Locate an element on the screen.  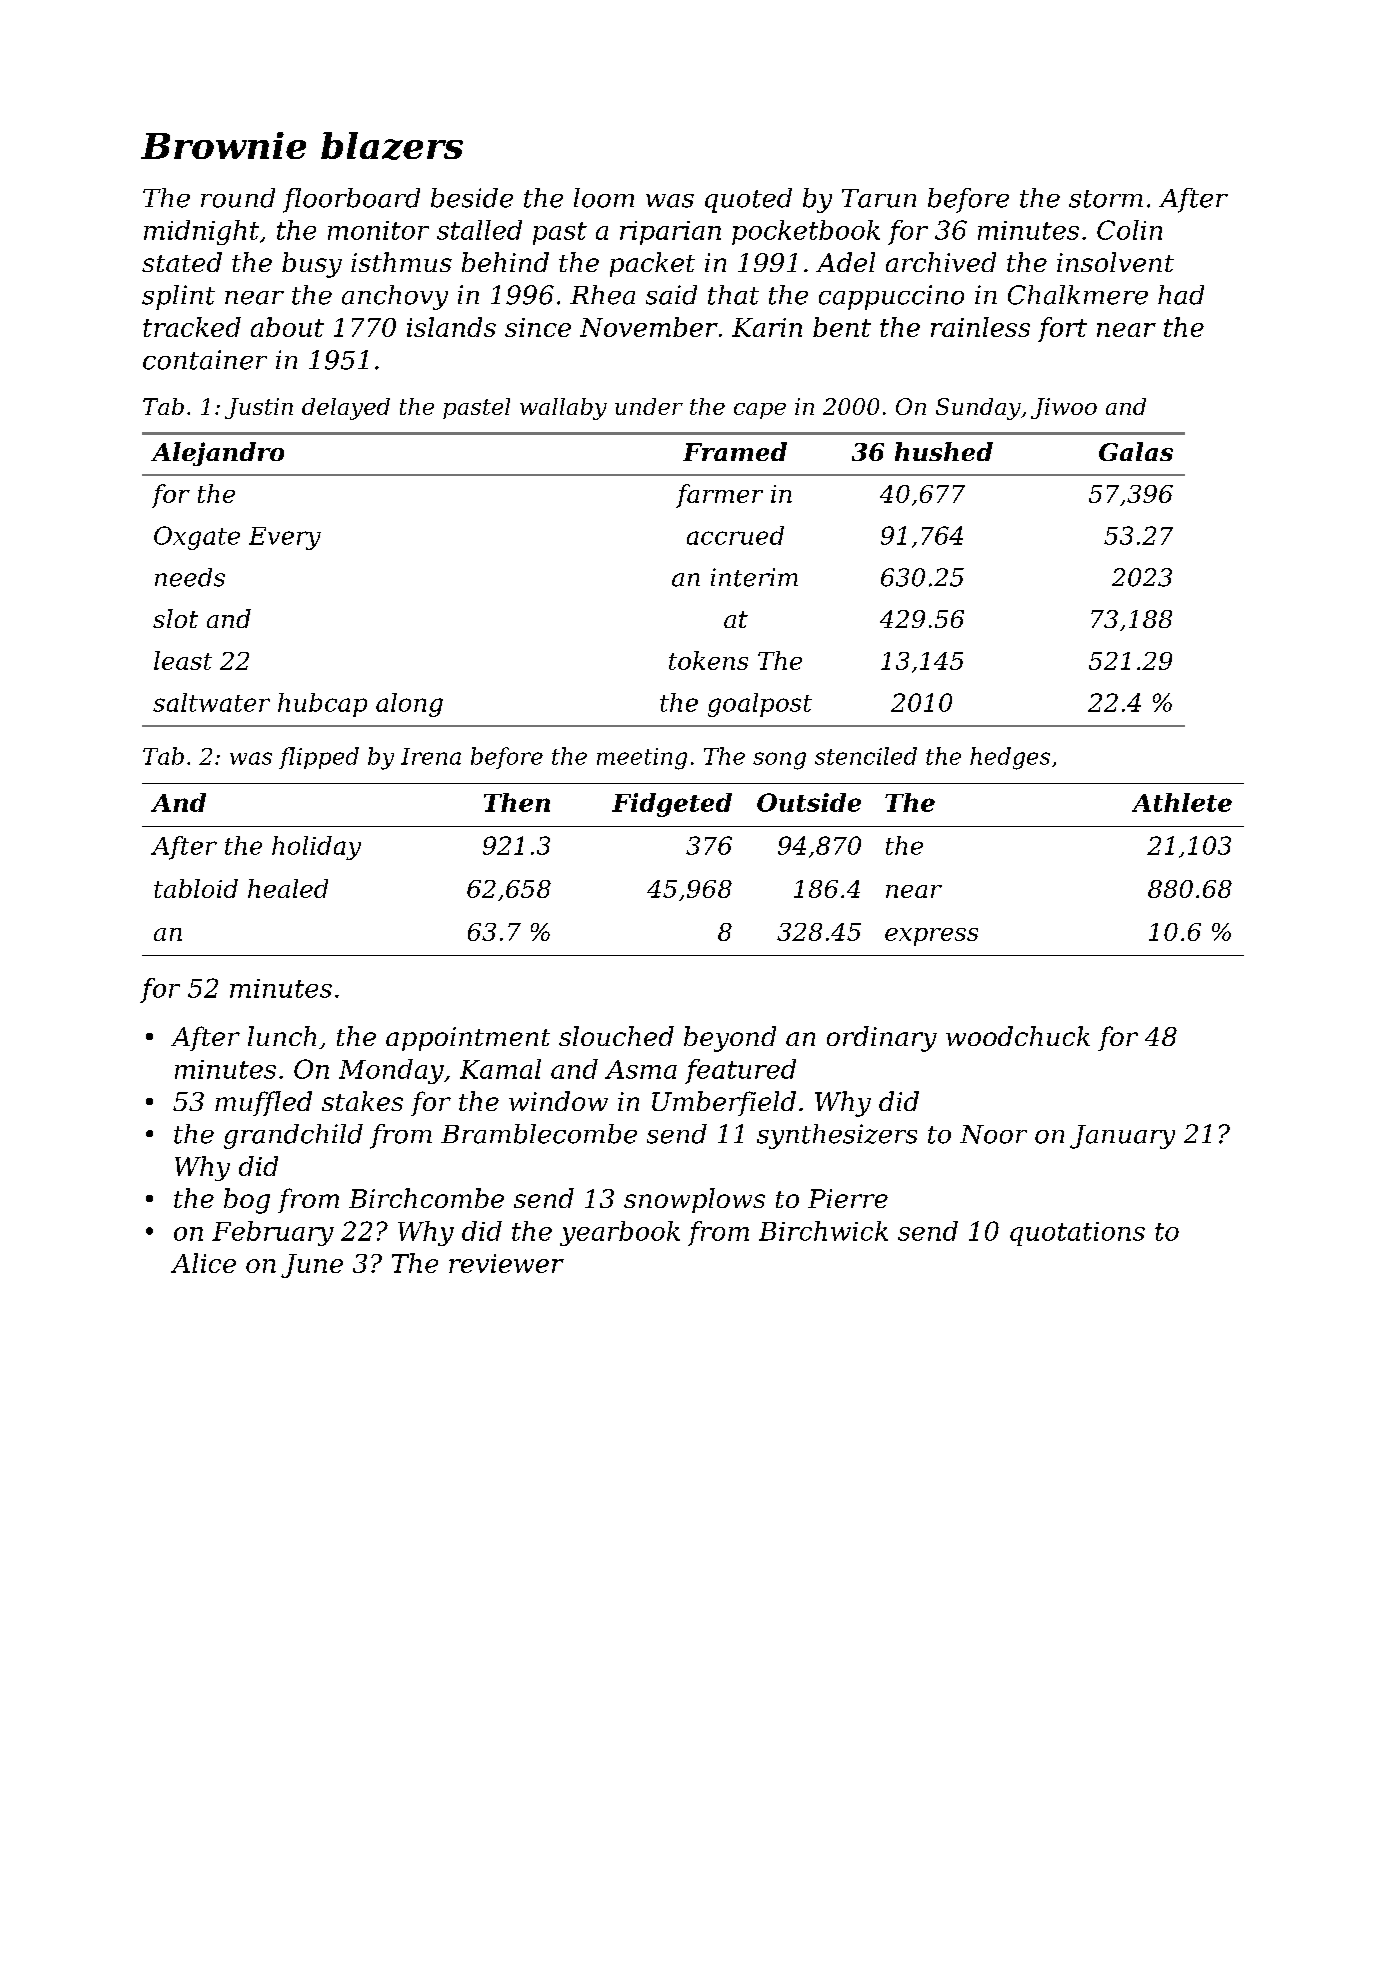
tokens is located at coordinates (708, 660).
